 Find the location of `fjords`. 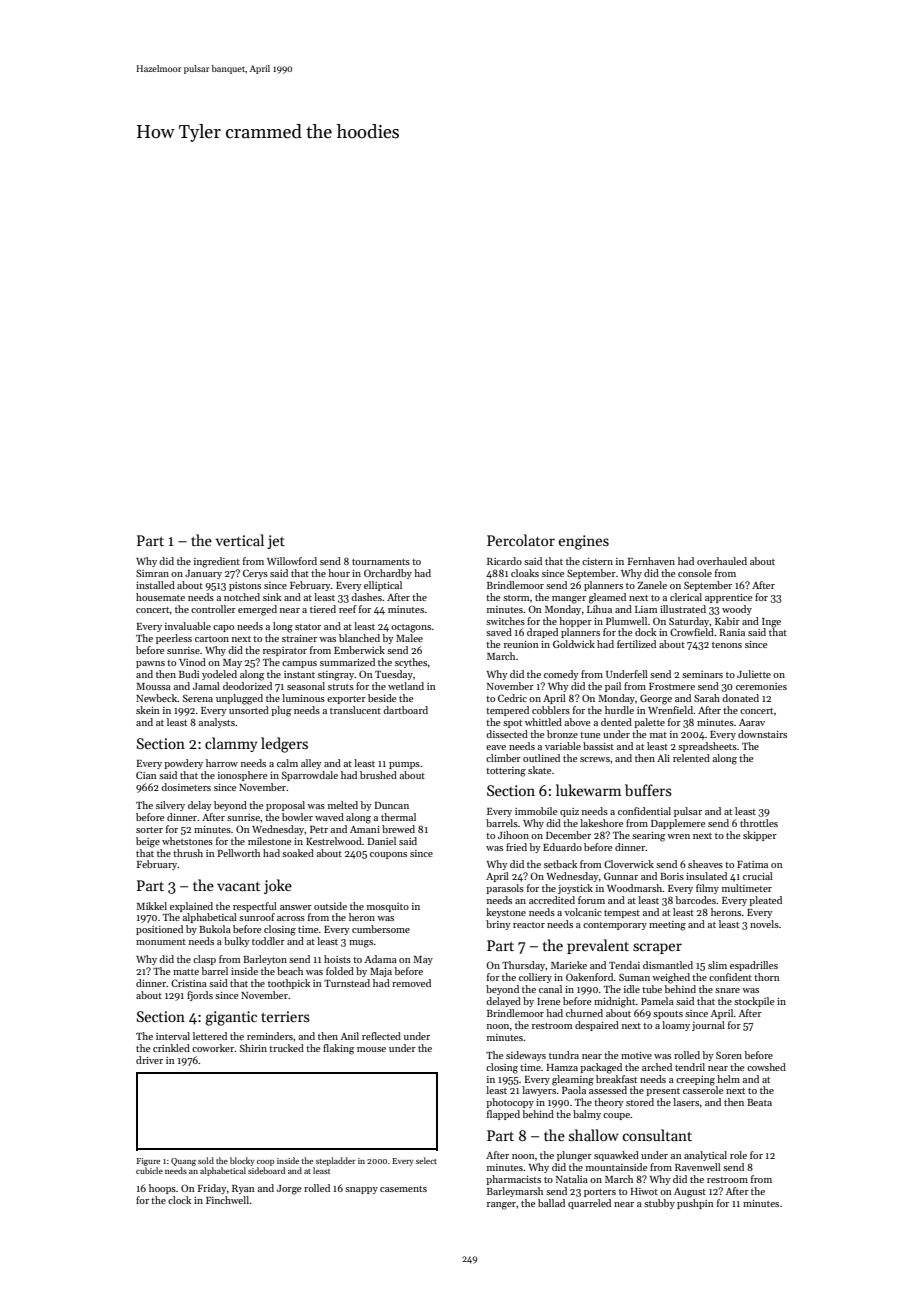

fjords is located at coordinates (200, 996).
